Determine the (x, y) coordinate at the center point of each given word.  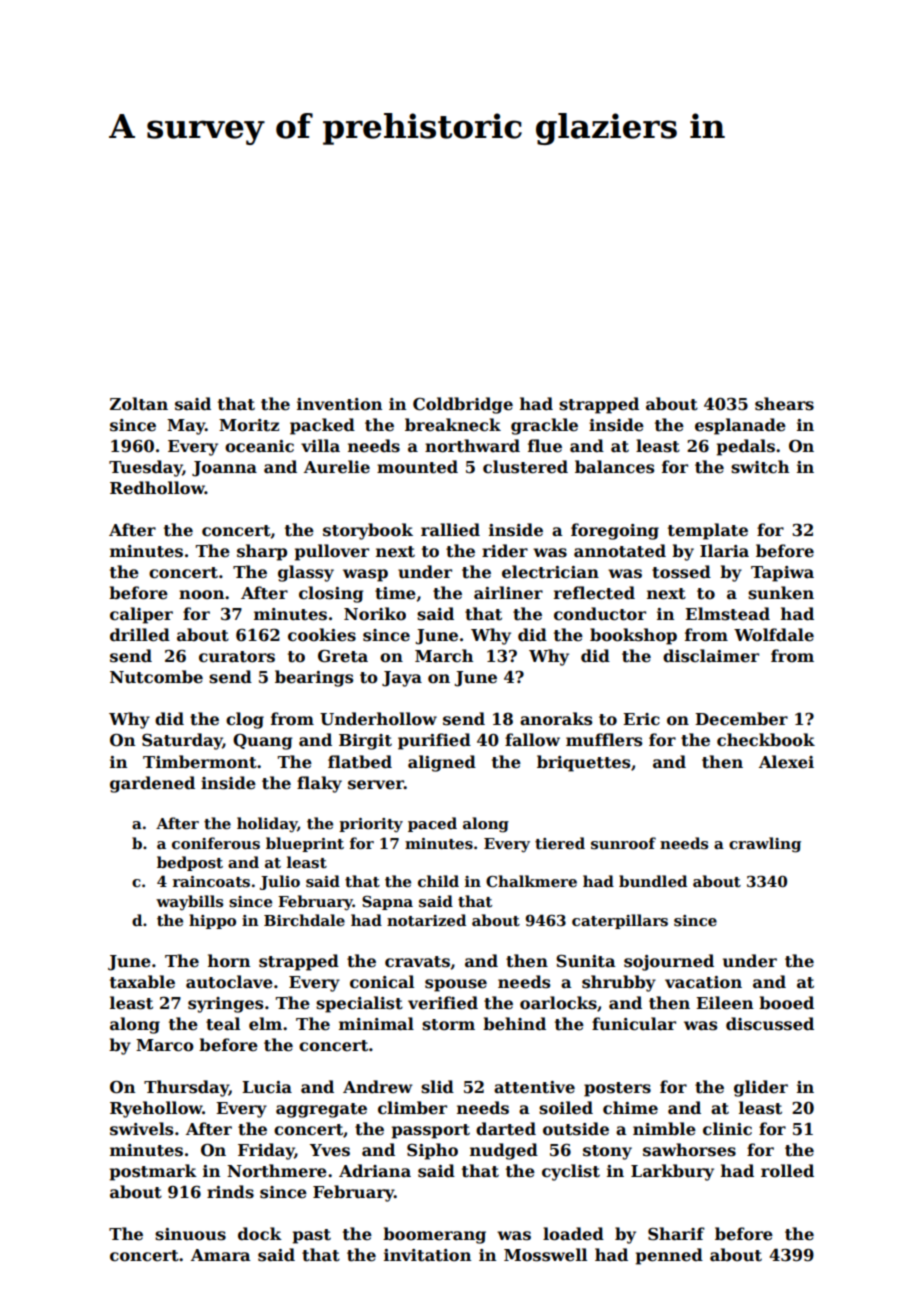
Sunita (586, 961)
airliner (508, 593)
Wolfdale (774, 635)
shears (784, 404)
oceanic (259, 446)
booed (786, 1003)
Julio (280, 882)
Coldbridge (463, 405)
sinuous (190, 1234)
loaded (573, 1234)
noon (201, 595)
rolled (787, 1171)
